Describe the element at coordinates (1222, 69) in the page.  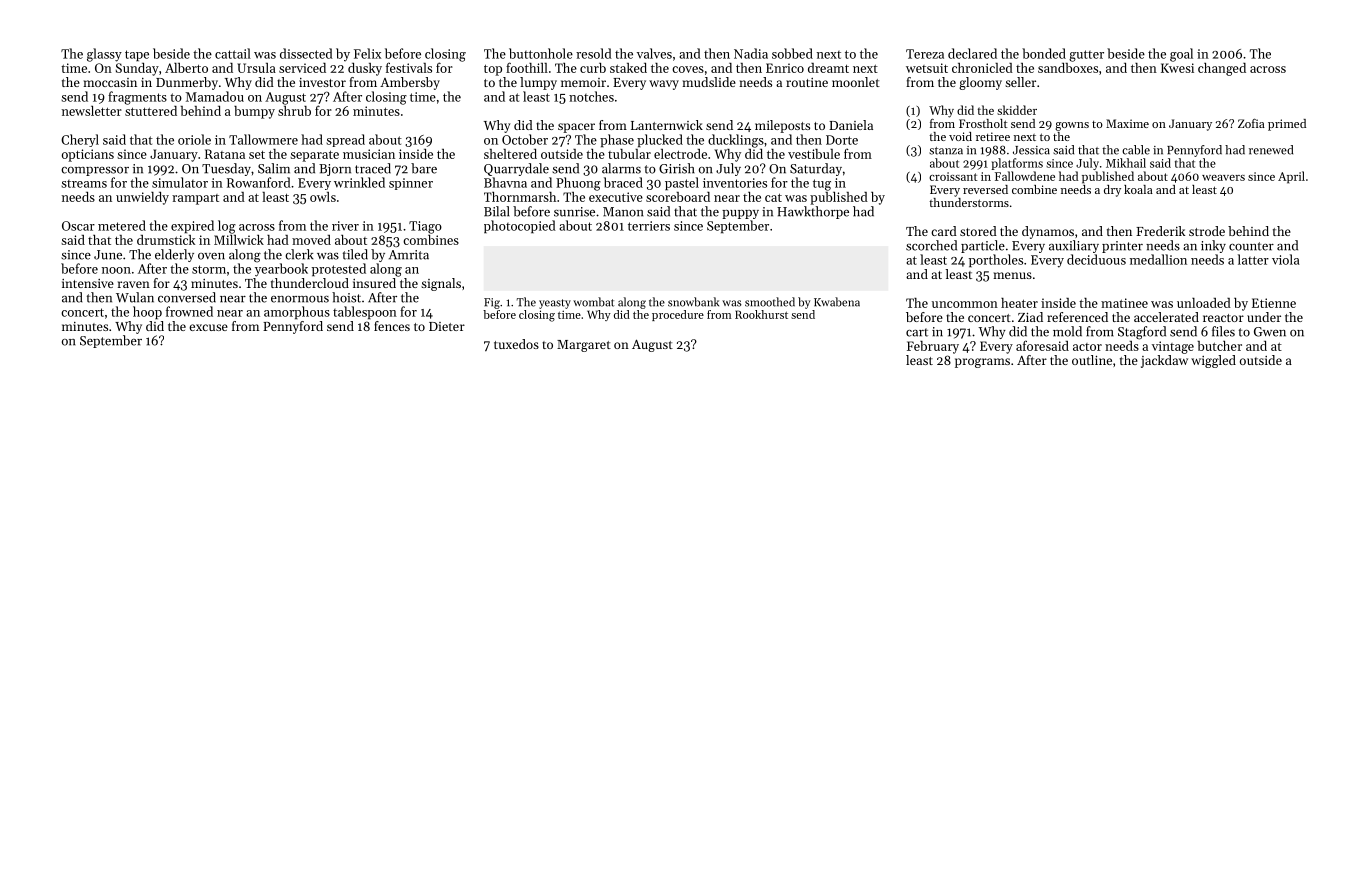
I see `changed` at that location.
